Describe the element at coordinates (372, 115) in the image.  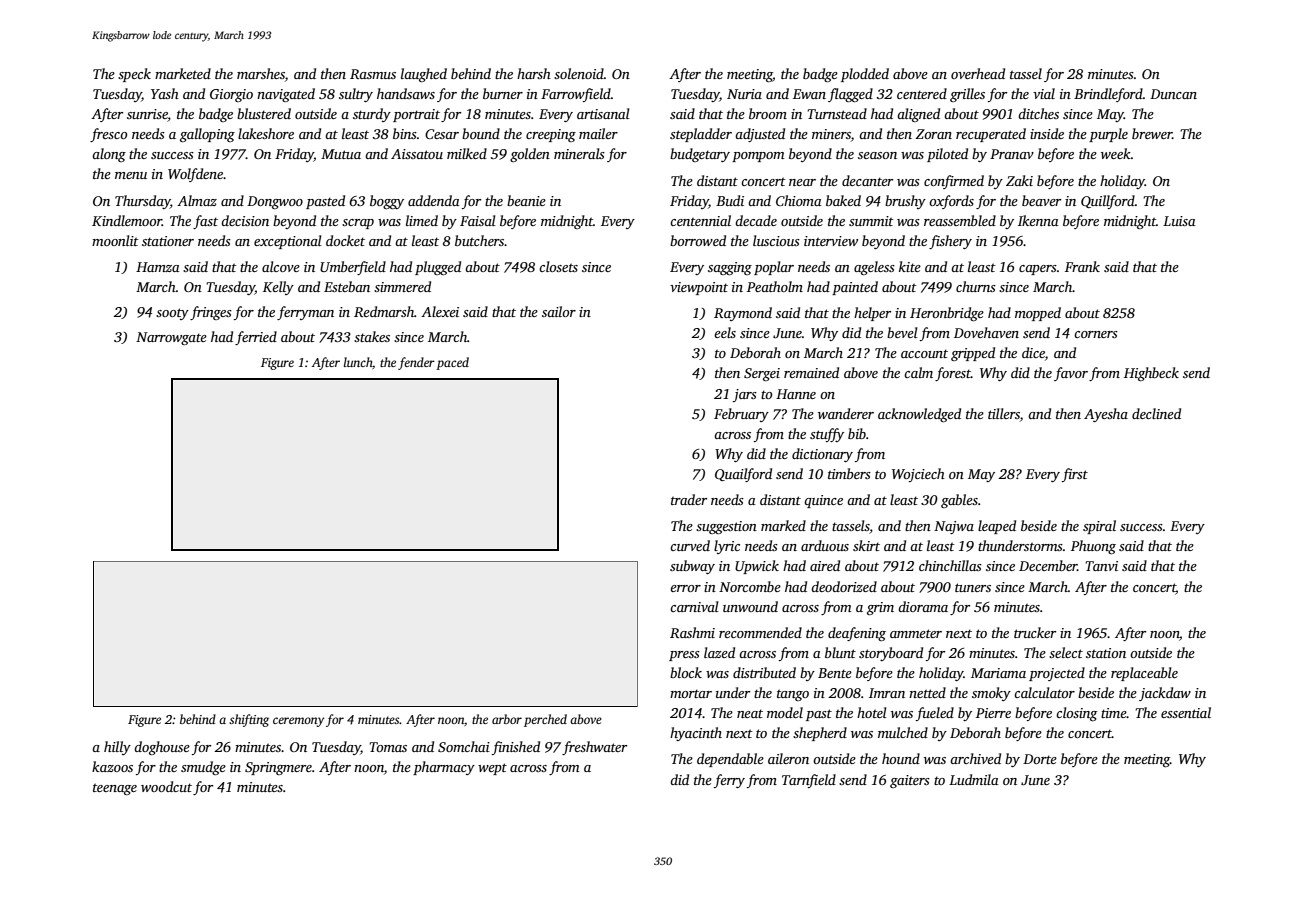
I see `sturdy` at that location.
